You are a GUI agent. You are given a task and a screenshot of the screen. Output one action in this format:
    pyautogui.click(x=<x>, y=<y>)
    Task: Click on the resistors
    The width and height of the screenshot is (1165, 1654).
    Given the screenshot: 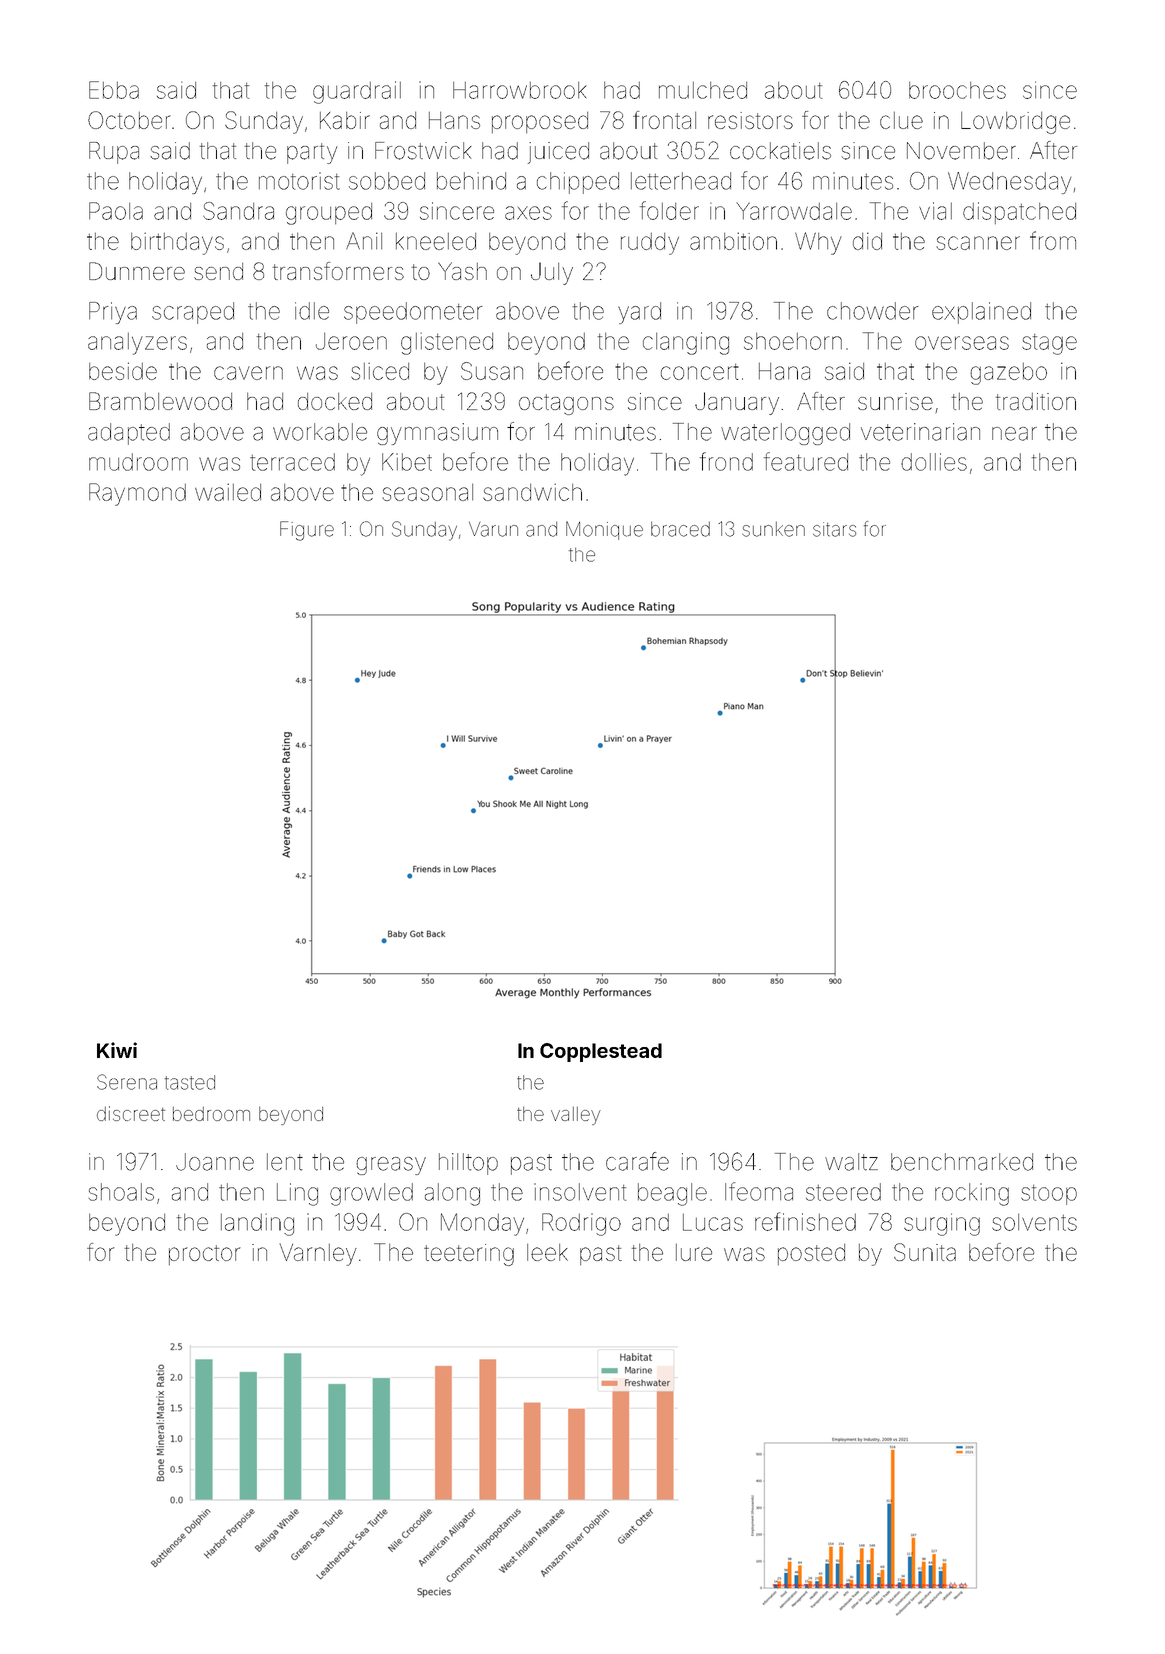 What is the action you would take?
    pyautogui.click(x=750, y=120)
